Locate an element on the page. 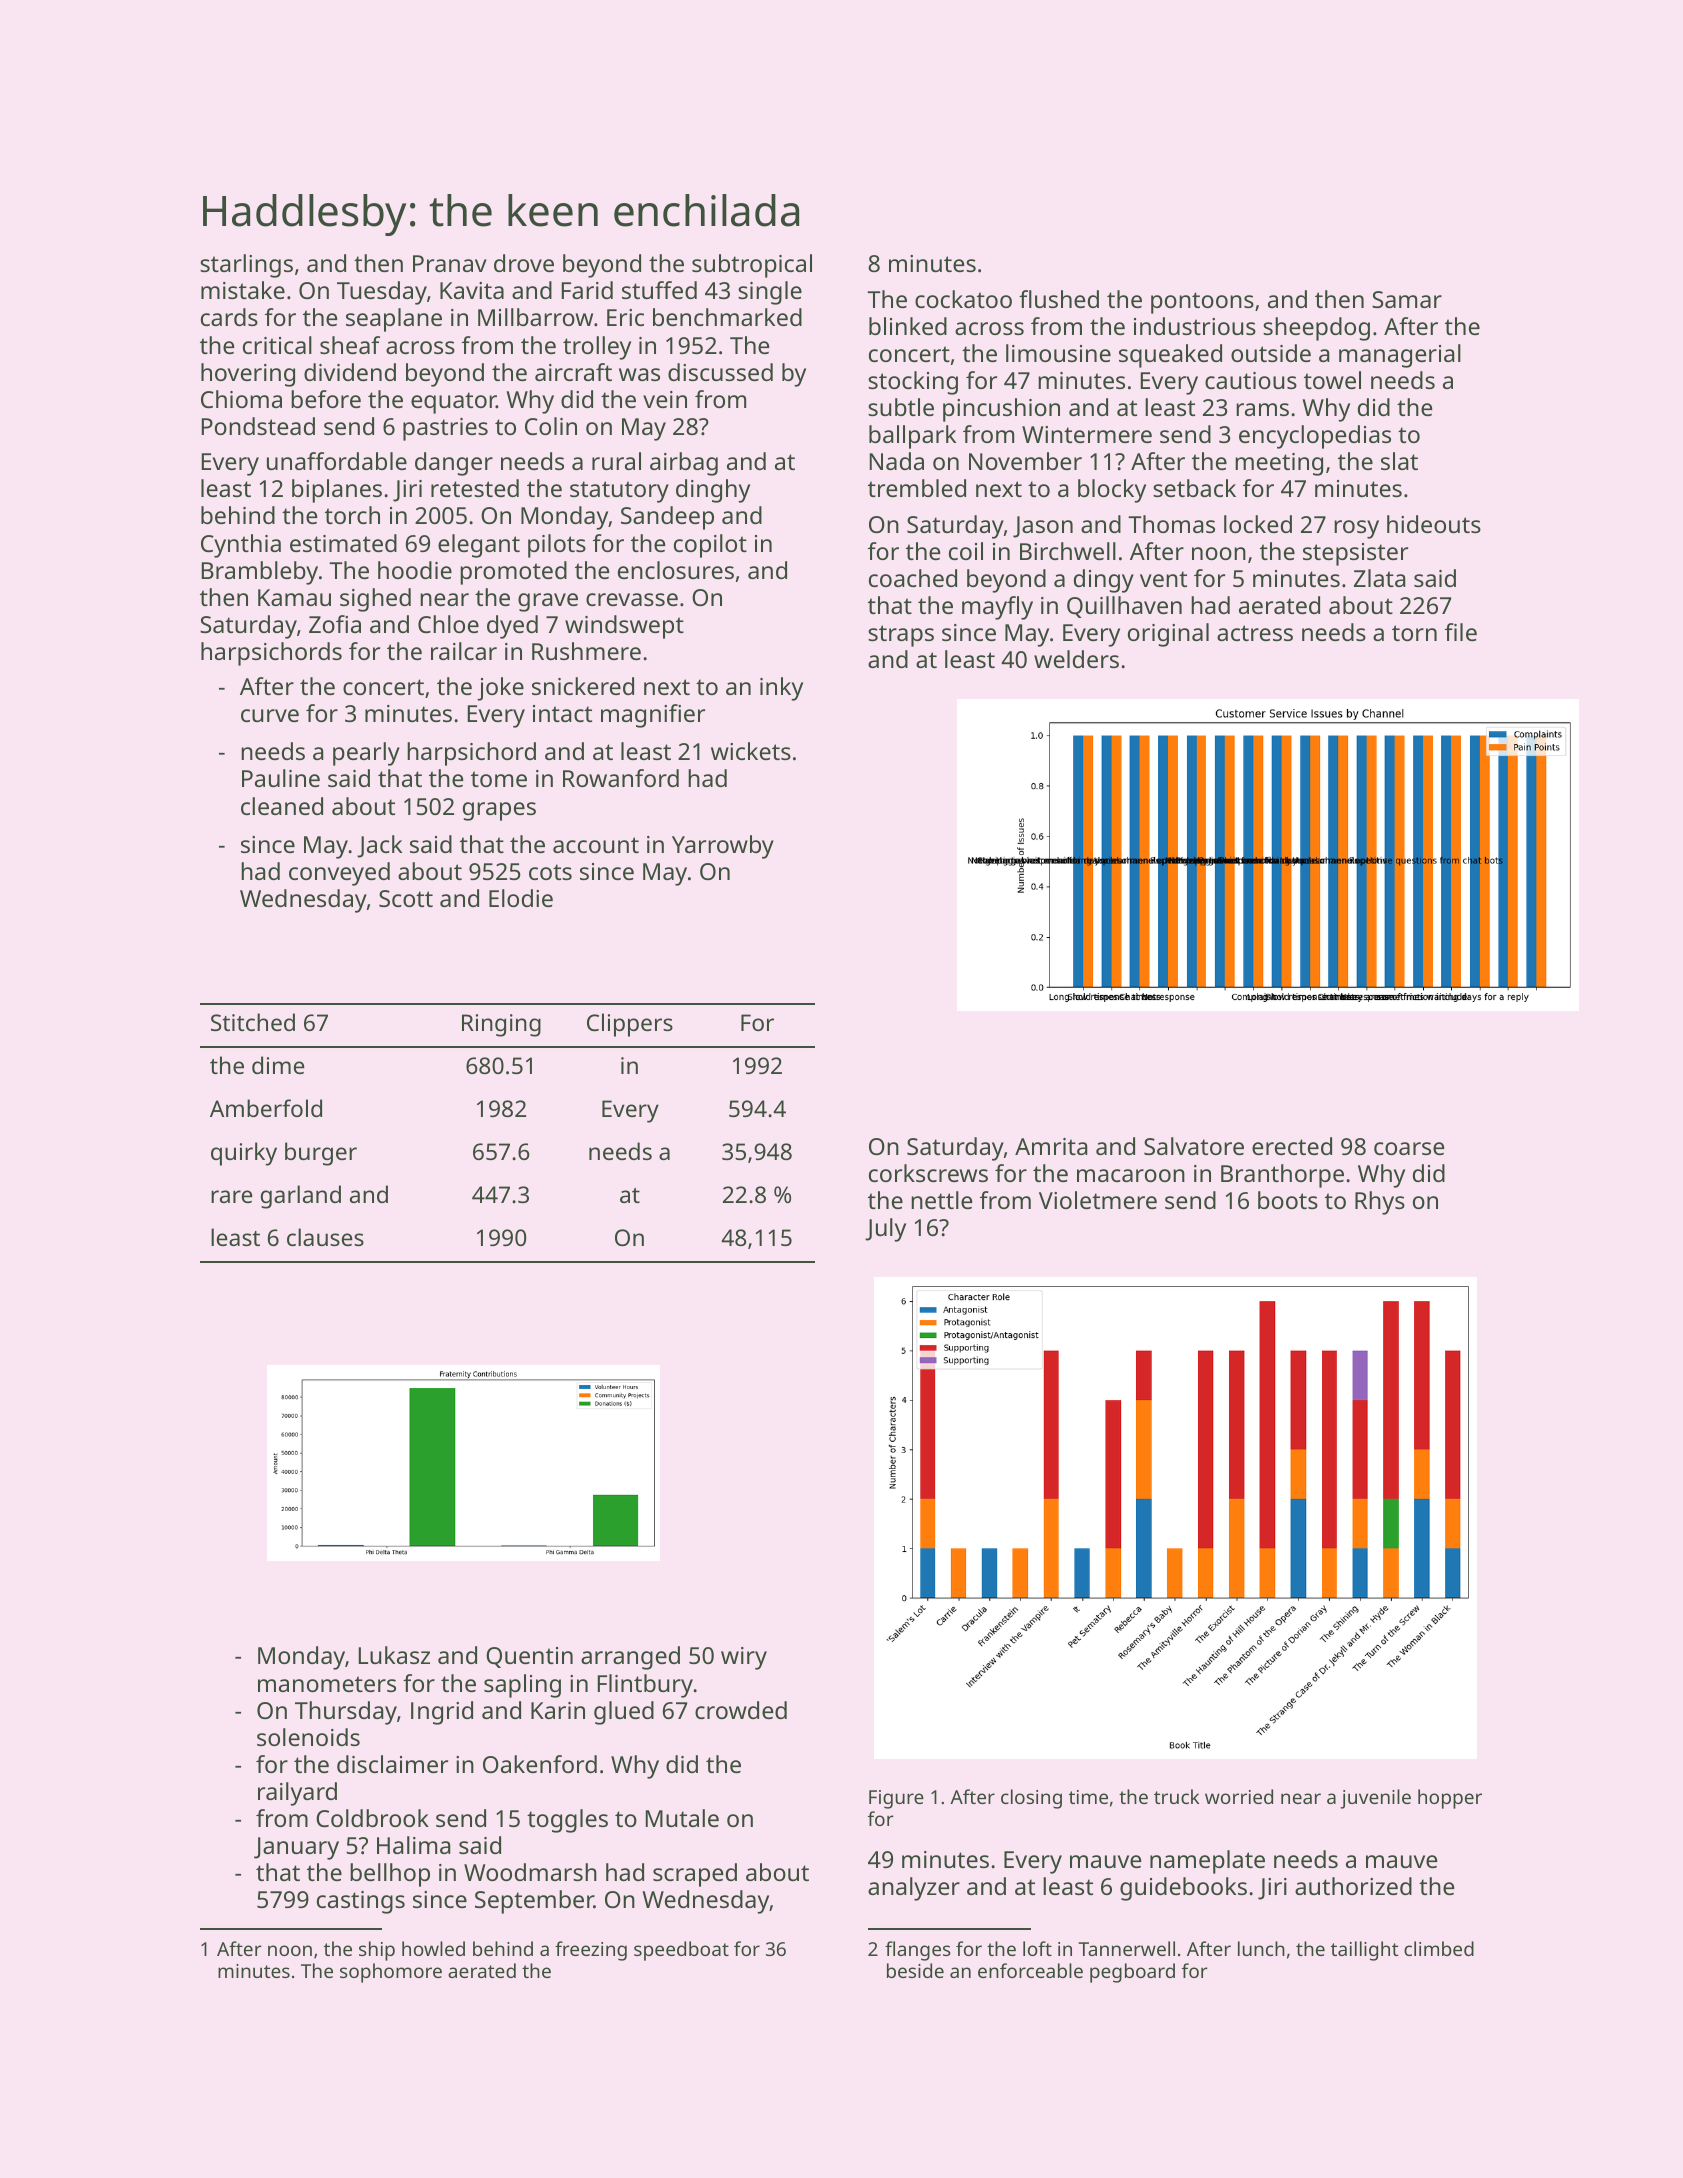 The image size is (1683, 2178). file is located at coordinates (1461, 632).
